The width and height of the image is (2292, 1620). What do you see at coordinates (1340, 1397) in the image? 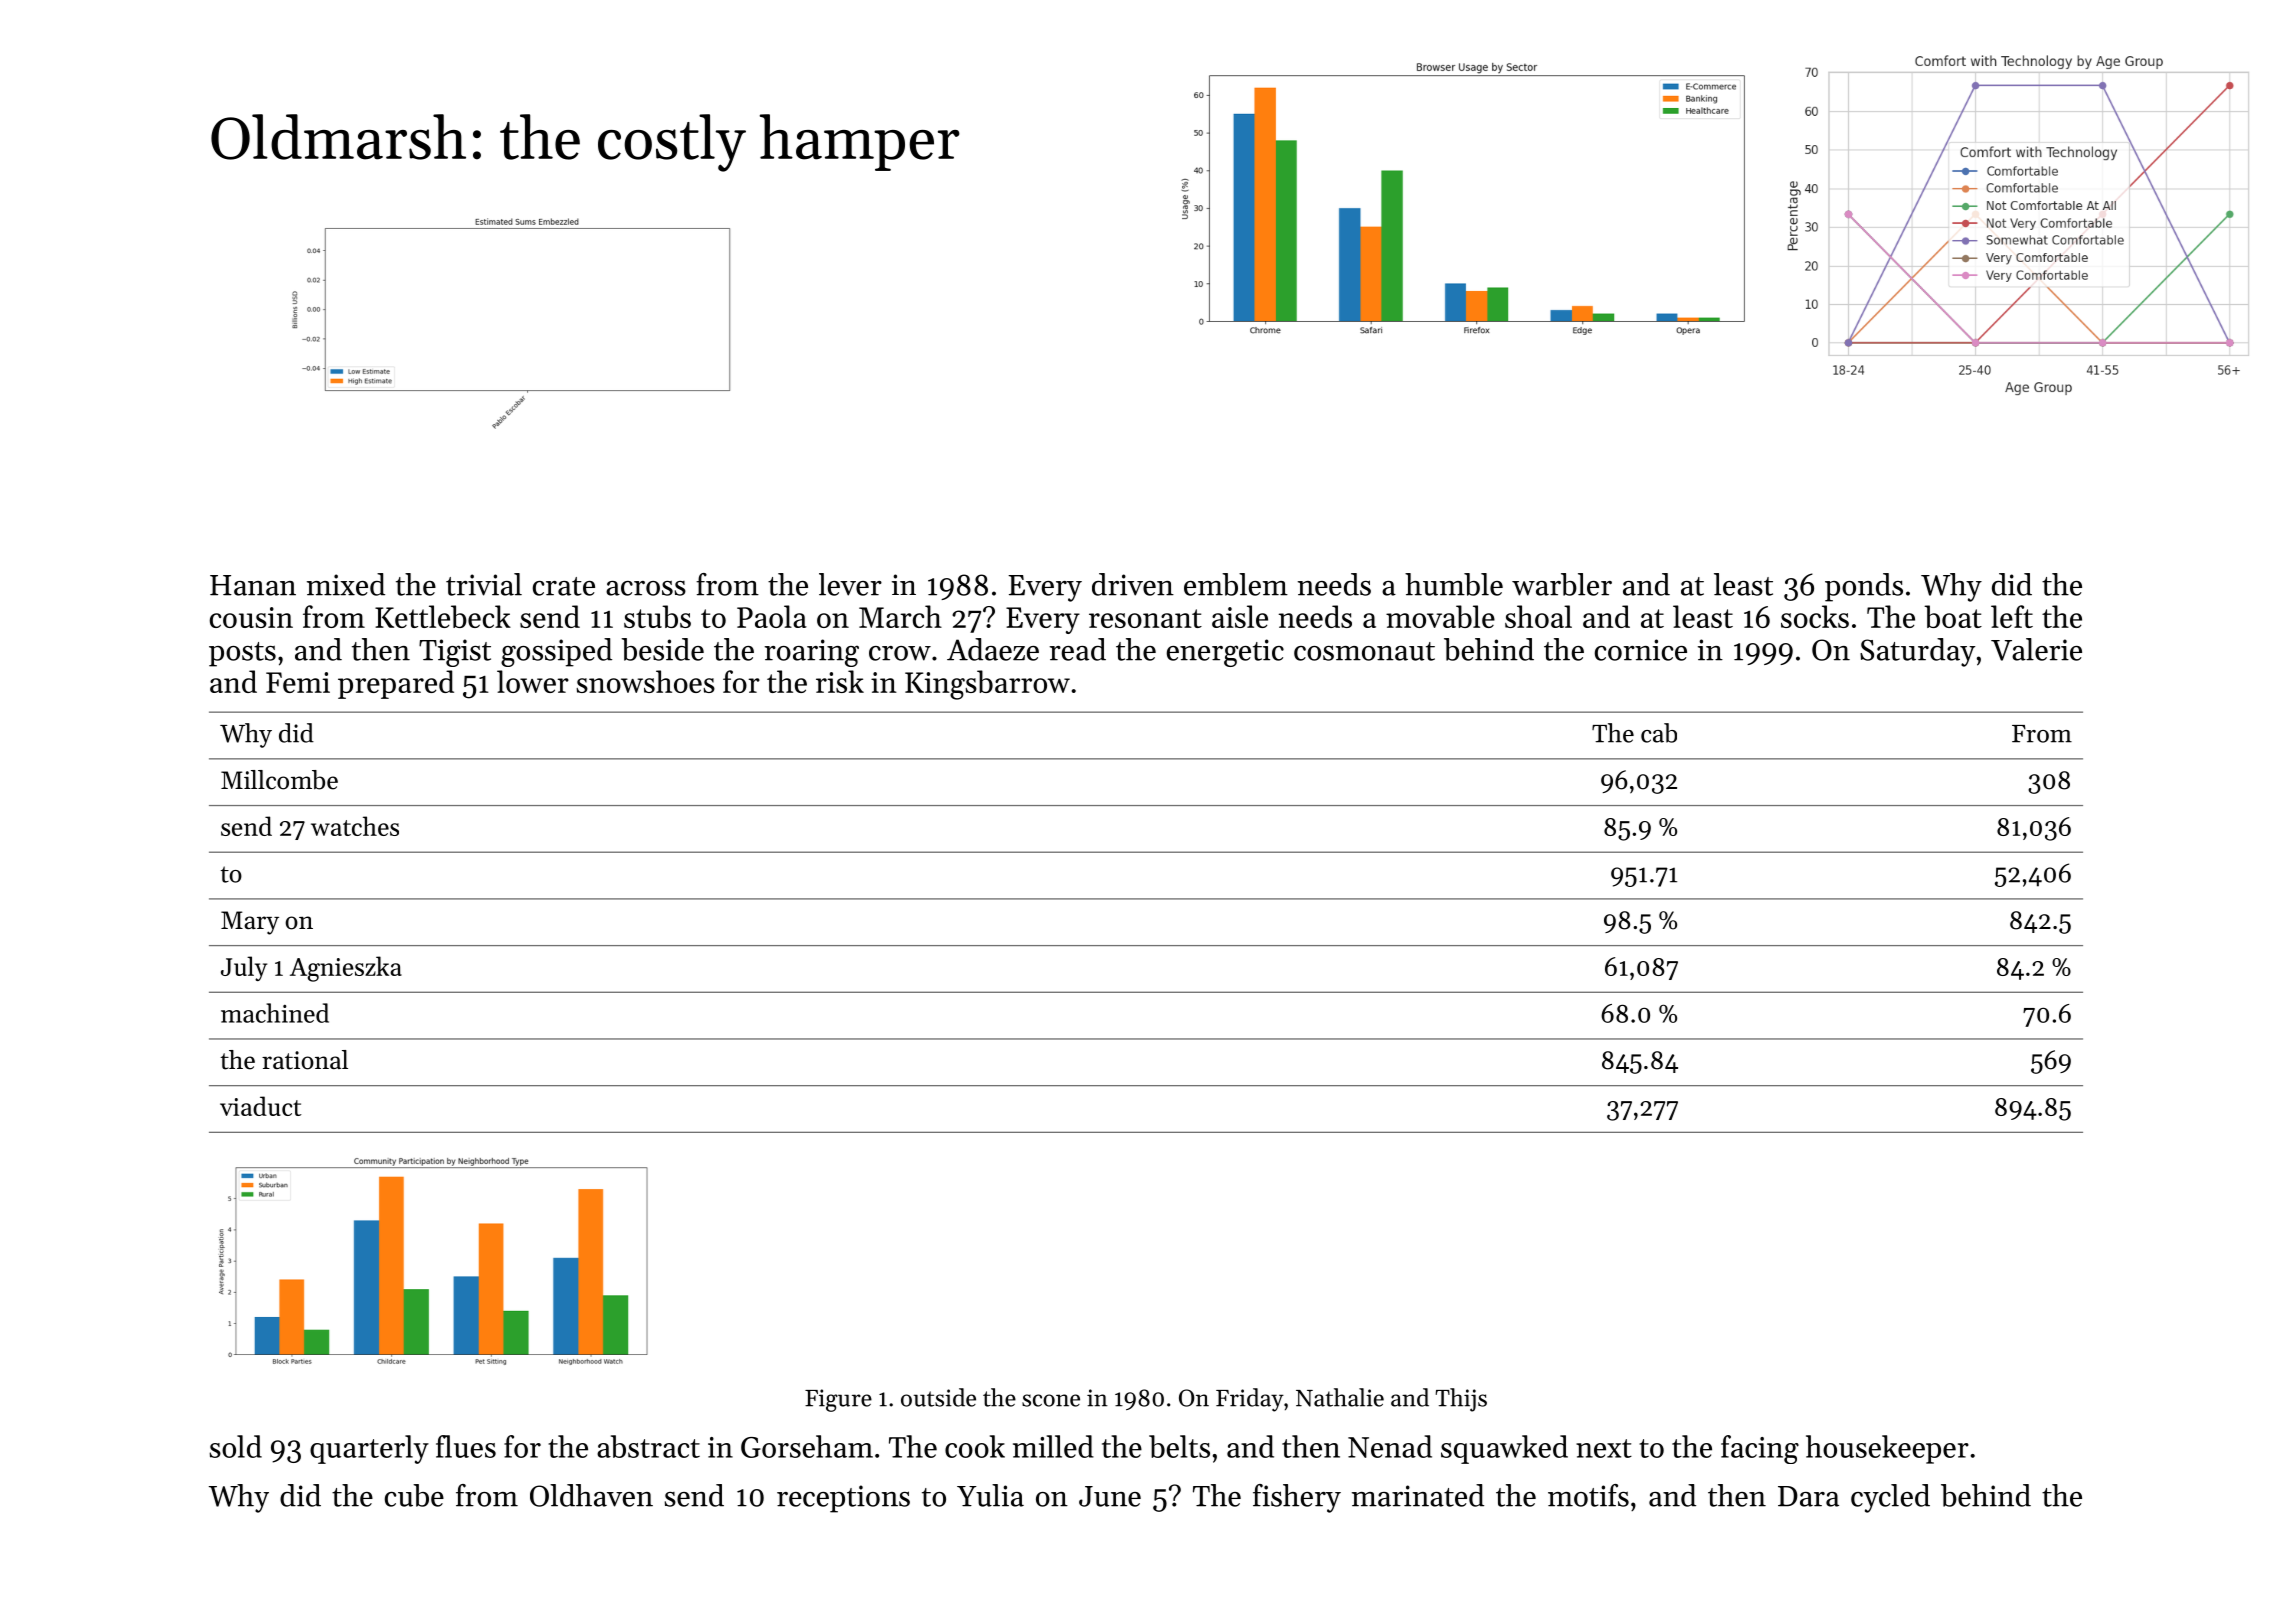
I see `Nathalie` at bounding box center [1340, 1397].
